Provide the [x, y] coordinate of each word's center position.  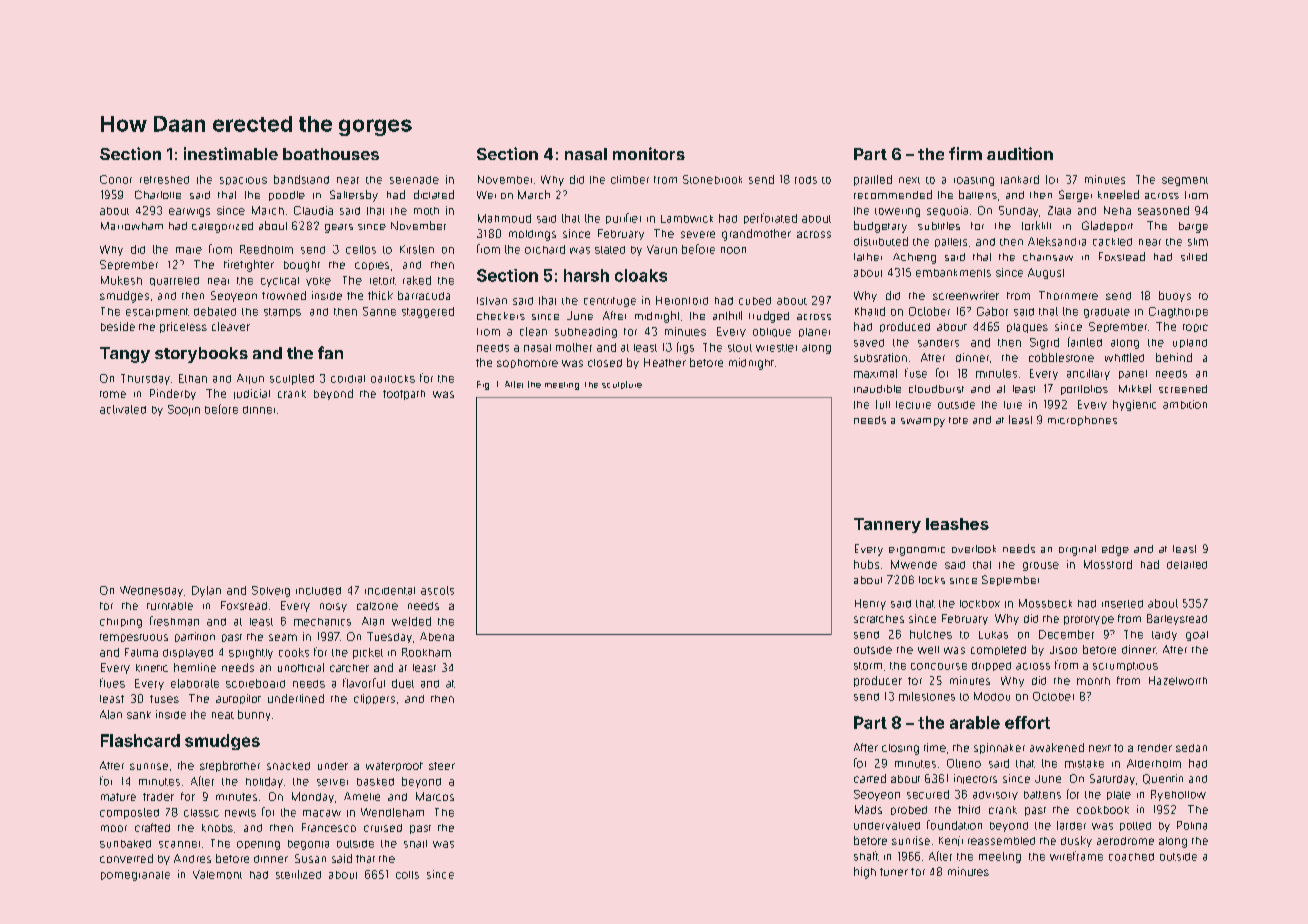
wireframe [1076, 856]
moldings [532, 235]
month [1093, 681]
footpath [404, 395]
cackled [1112, 242]
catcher [349, 668]
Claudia [313, 210]
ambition [1185, 404]
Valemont [217, 874]
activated [123, 409]
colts [407, 875]
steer [442, 766]
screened [1183, 389]
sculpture [622, 385]
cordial [348, 379]
